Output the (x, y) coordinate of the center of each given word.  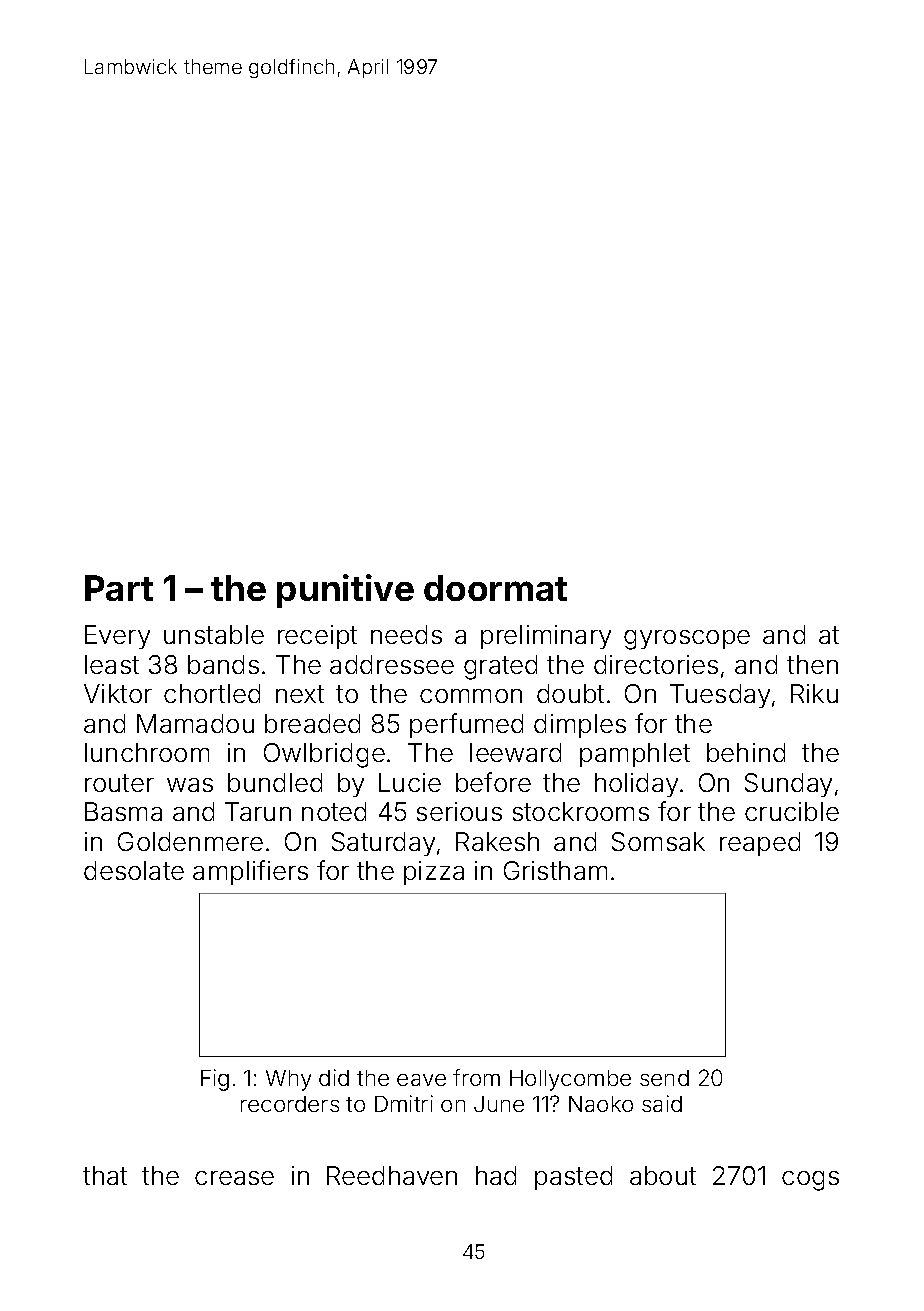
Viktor (118, 693)
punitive (345, 591)
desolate (134, 870)
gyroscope (687, 640)
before (493, 782)
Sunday (788, 785)
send (664, 1078)
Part (119, 588)
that (105, 1175)
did (334, 1077)
